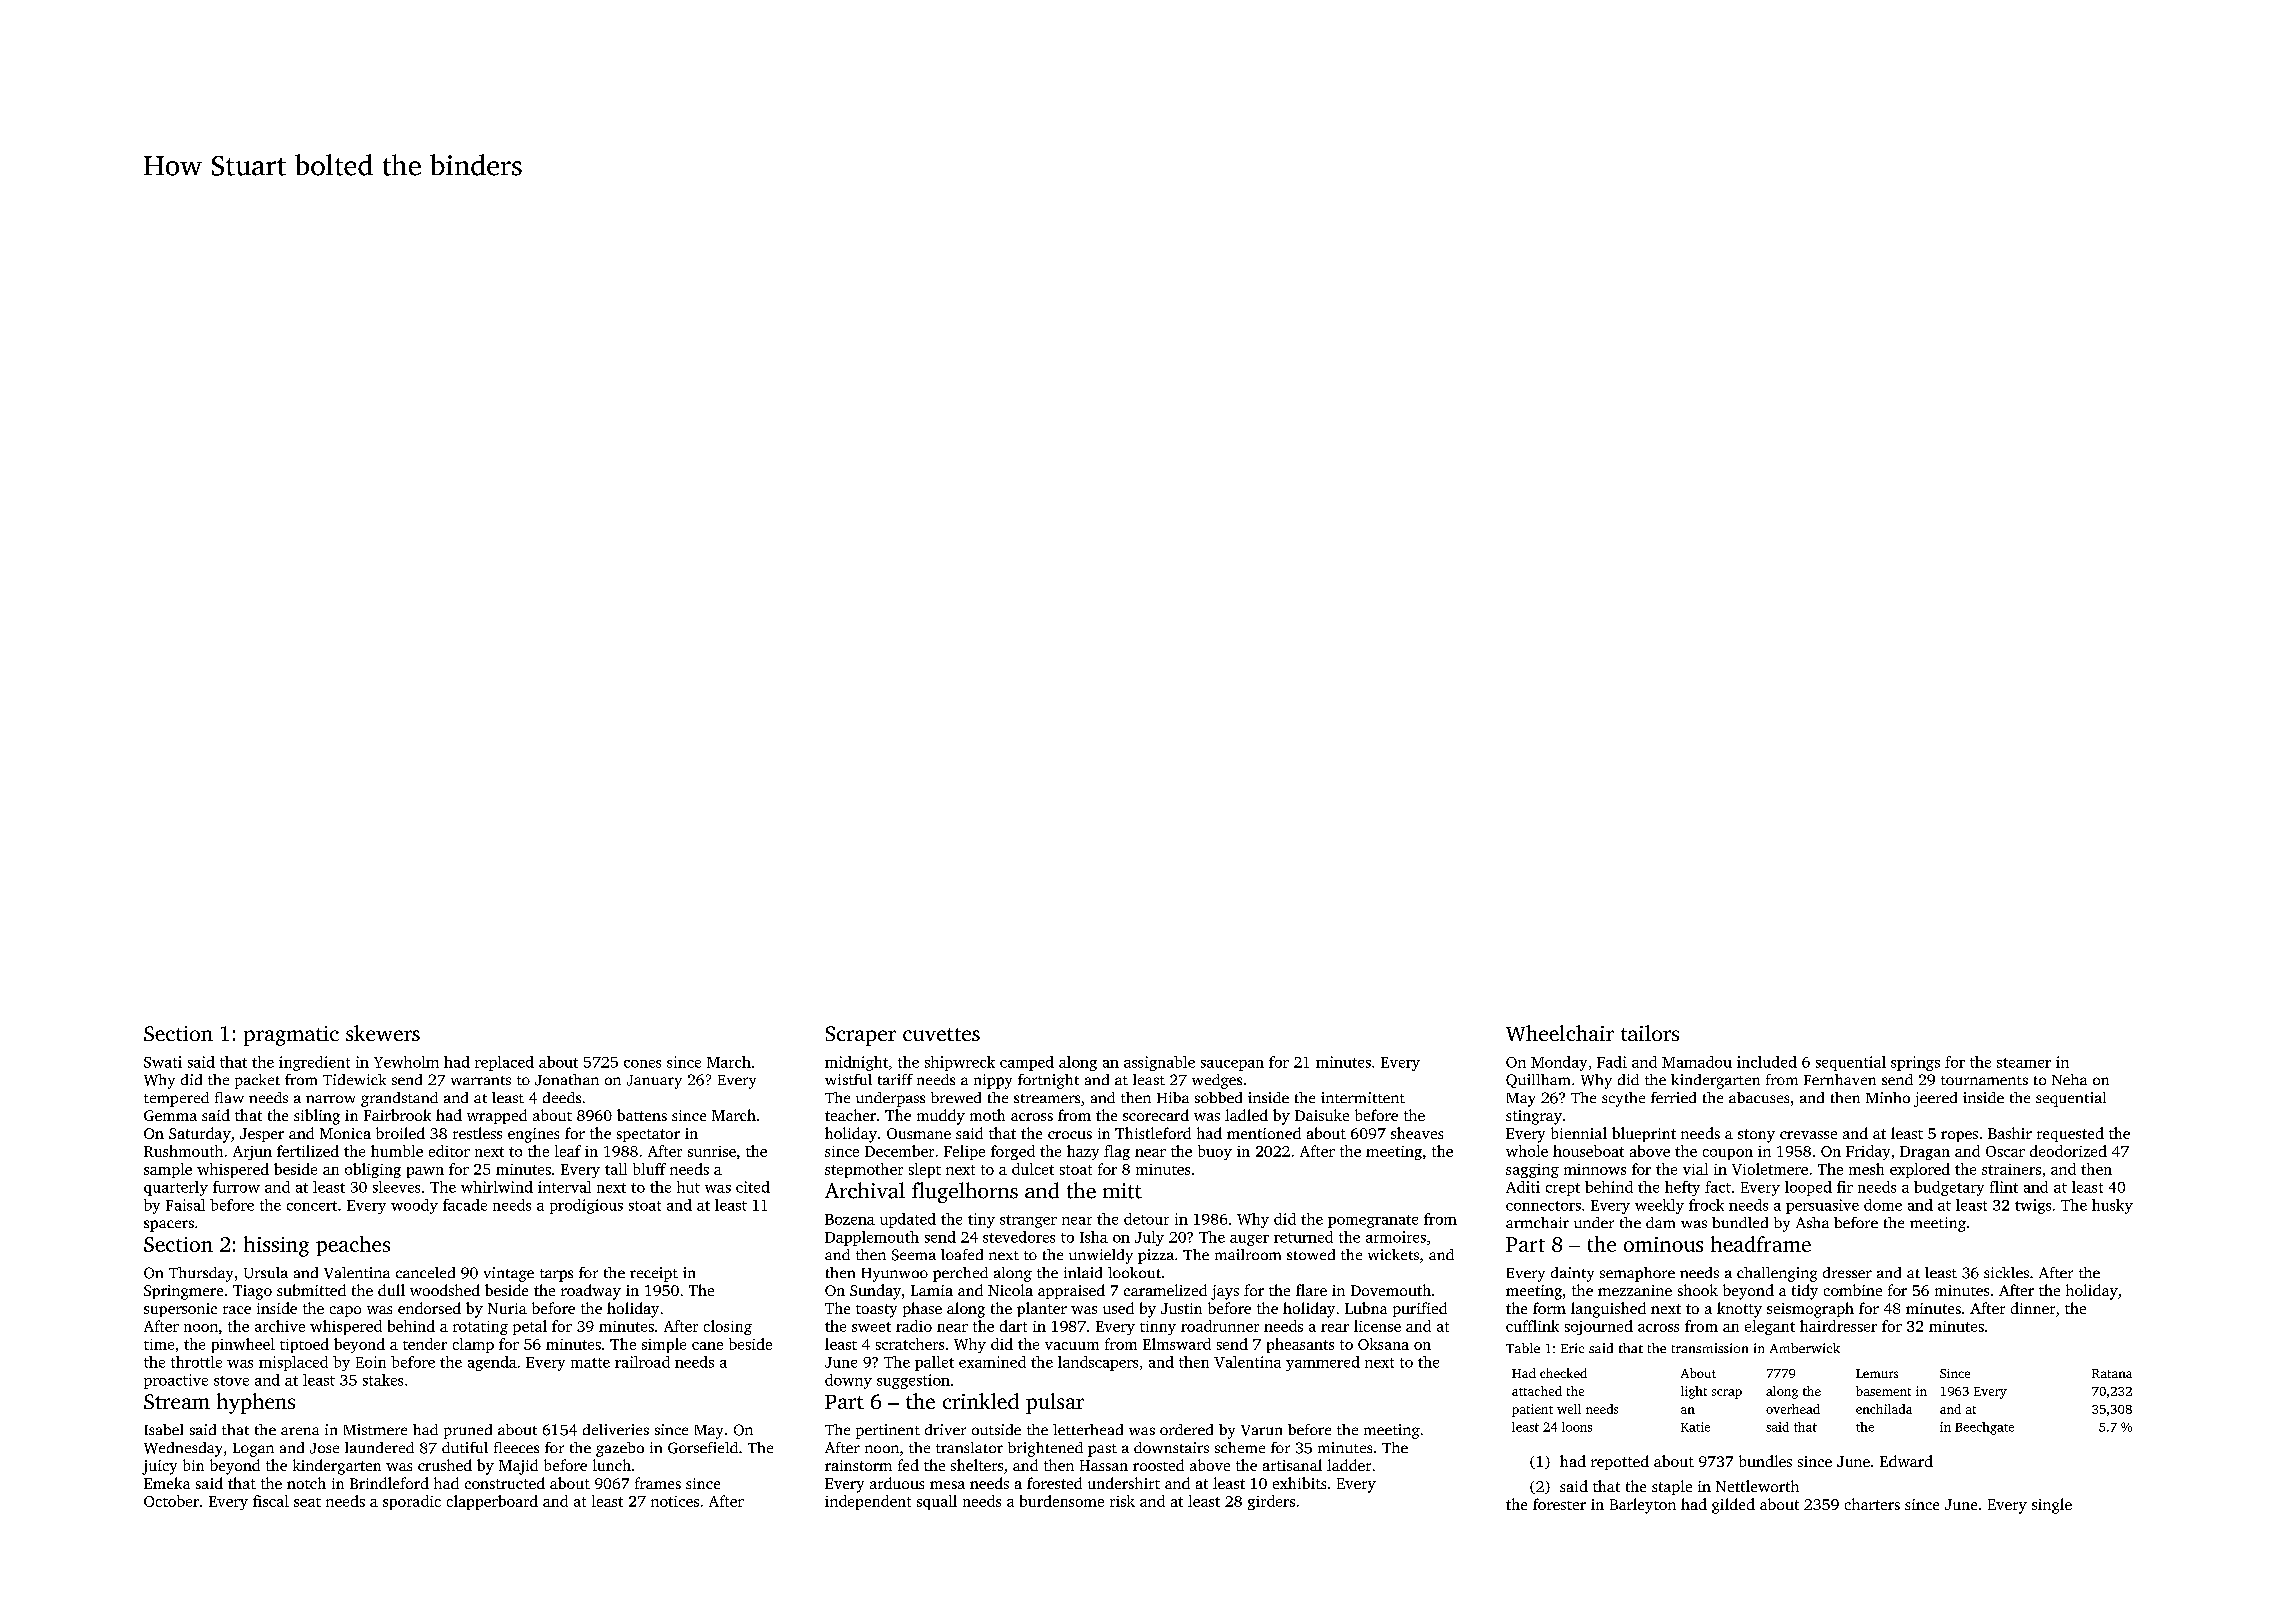 The image size is (2282, 1614). What do you see at coordinates (1812, 1222) in the image?
I see `Asha` at bounding box center [1812, 1222].
